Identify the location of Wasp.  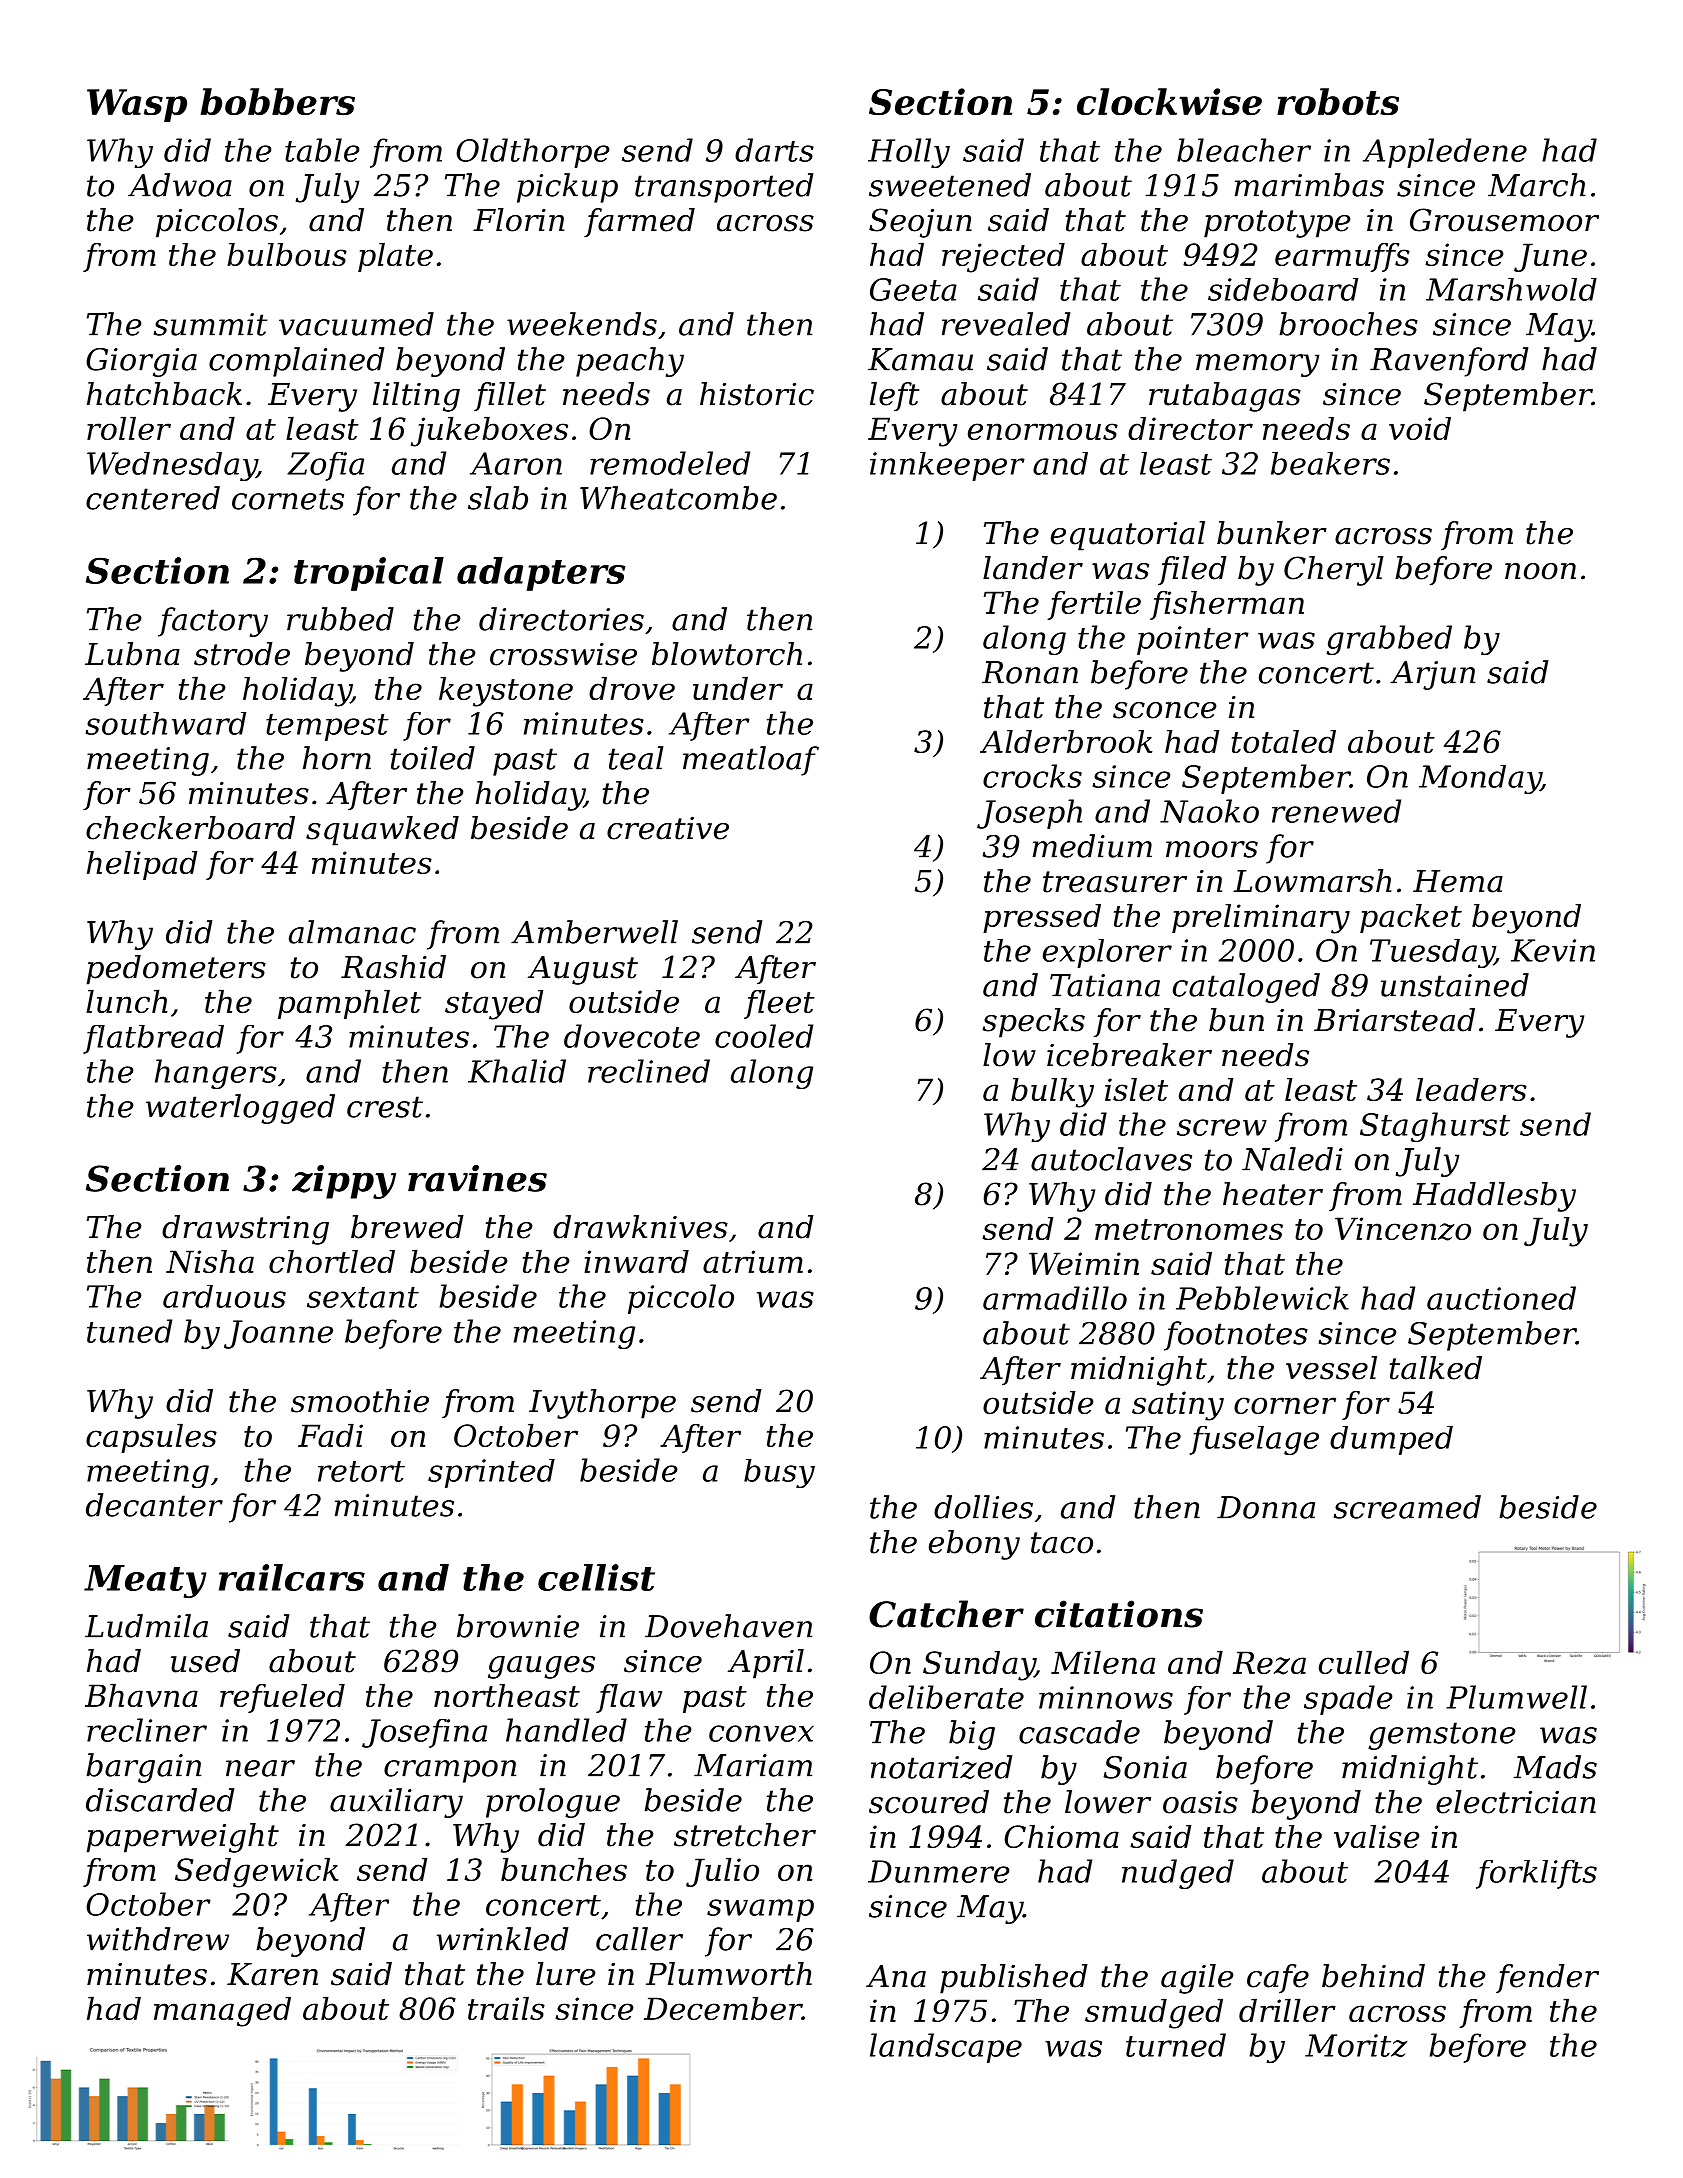
(137, 105).
